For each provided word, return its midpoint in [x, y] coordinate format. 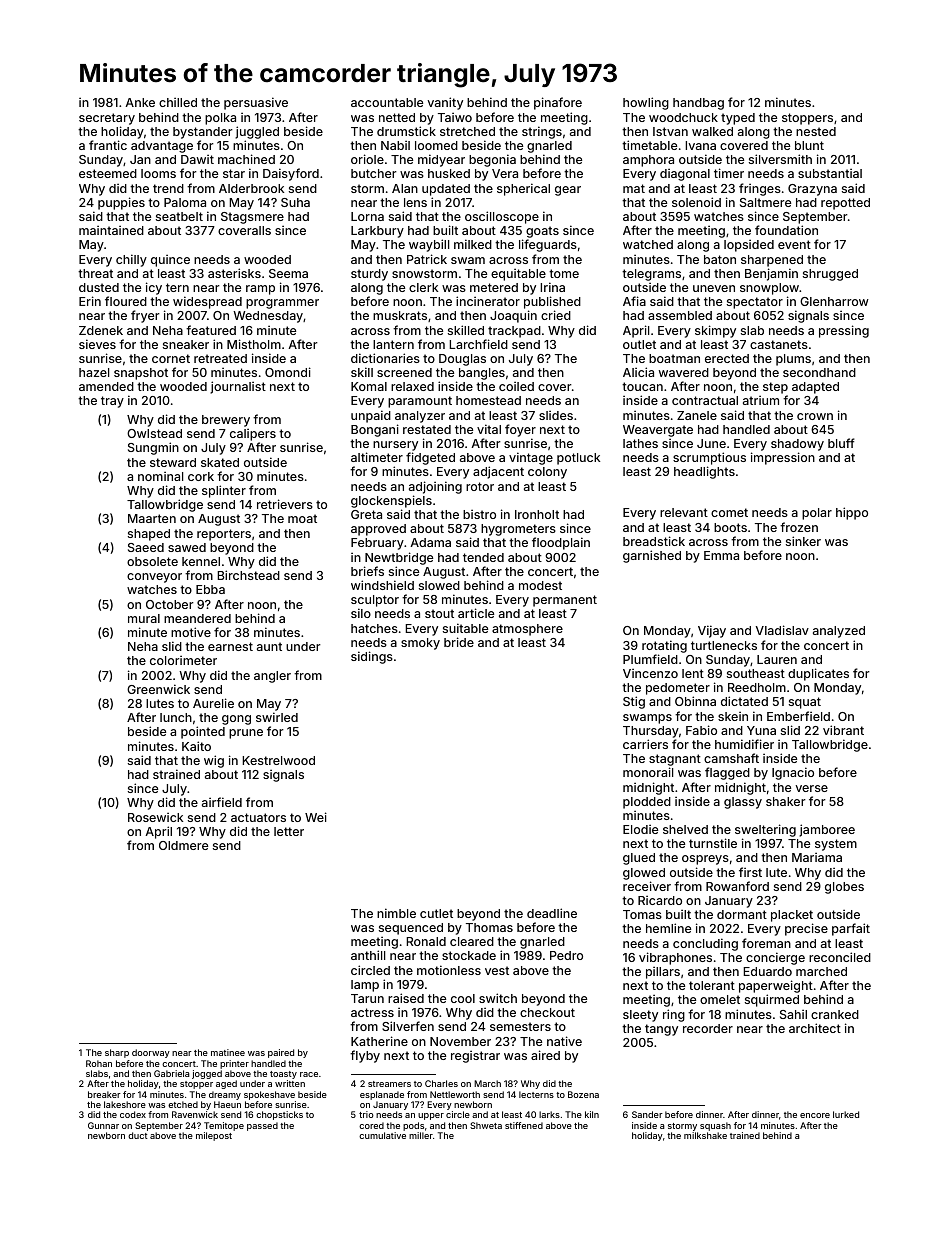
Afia [634, 301]
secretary [107, 119]
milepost [214, 1136]
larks [549, 1114]
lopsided [749, 246]
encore [815, 1115]
